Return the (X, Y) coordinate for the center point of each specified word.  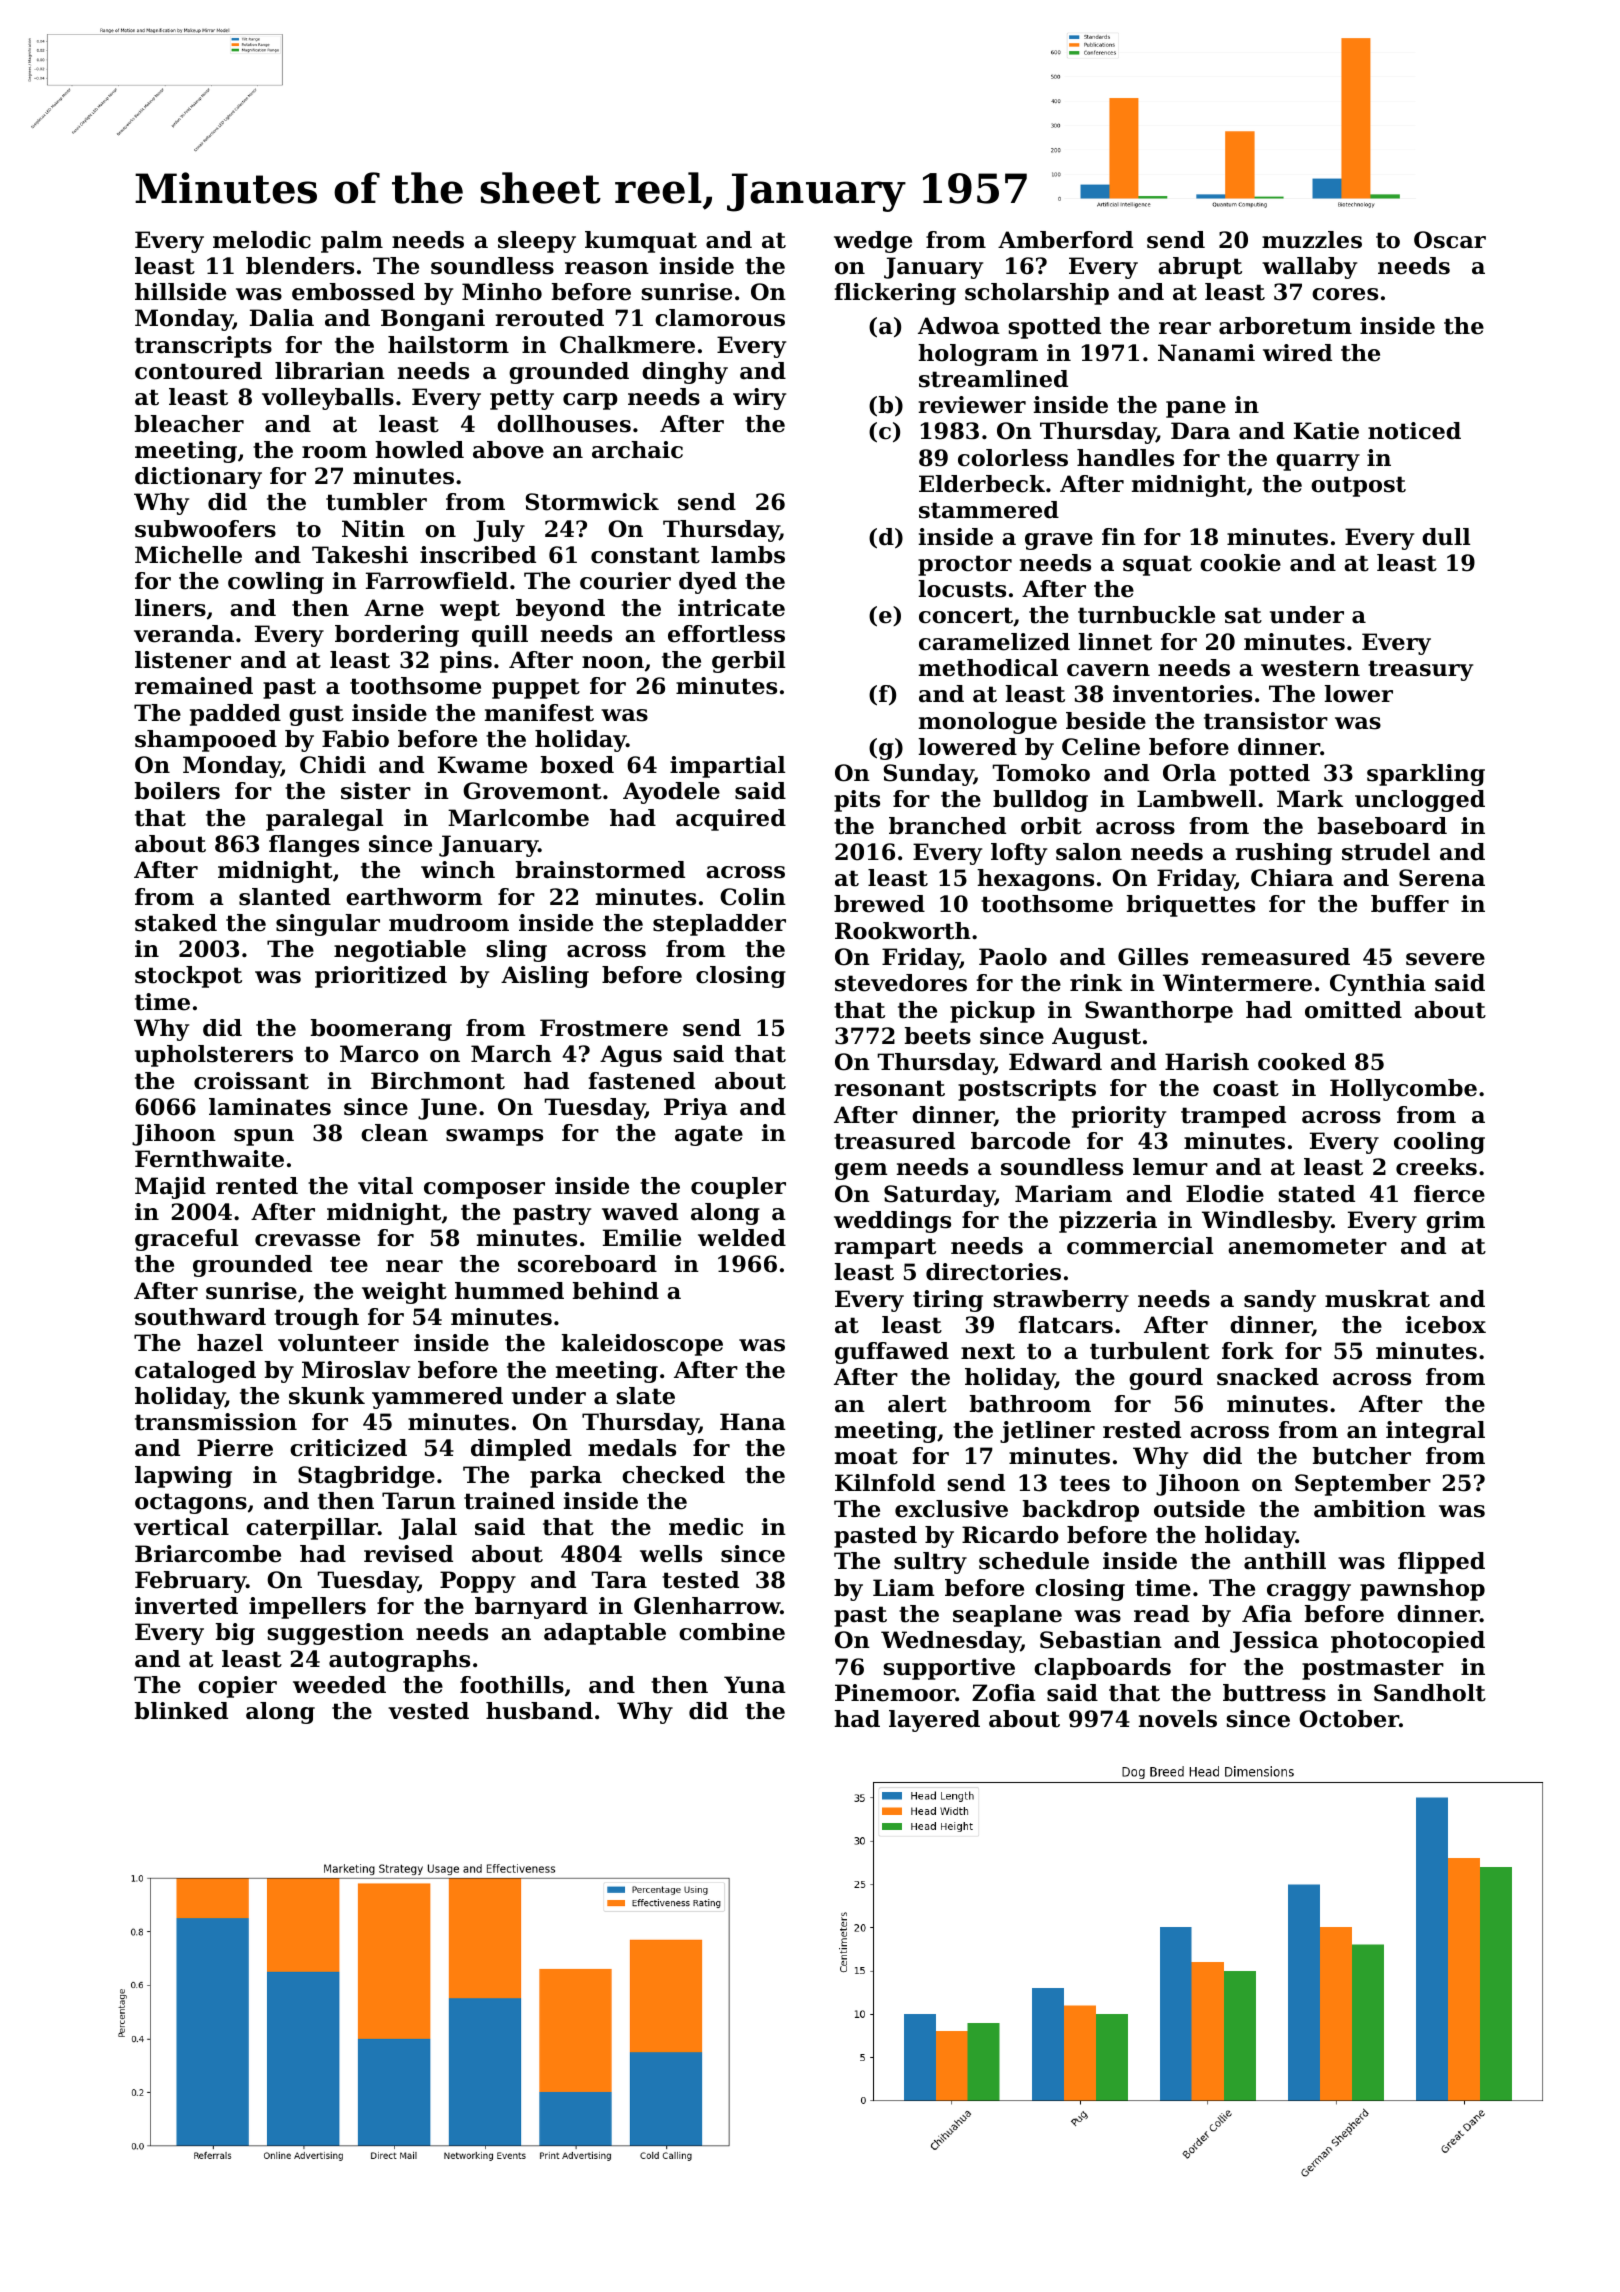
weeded (339, 1685)
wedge (873, 242)
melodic (262, 240)
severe (1445, 959)
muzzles (1312, 240)
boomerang (381, 1030)
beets (938, 1036)
